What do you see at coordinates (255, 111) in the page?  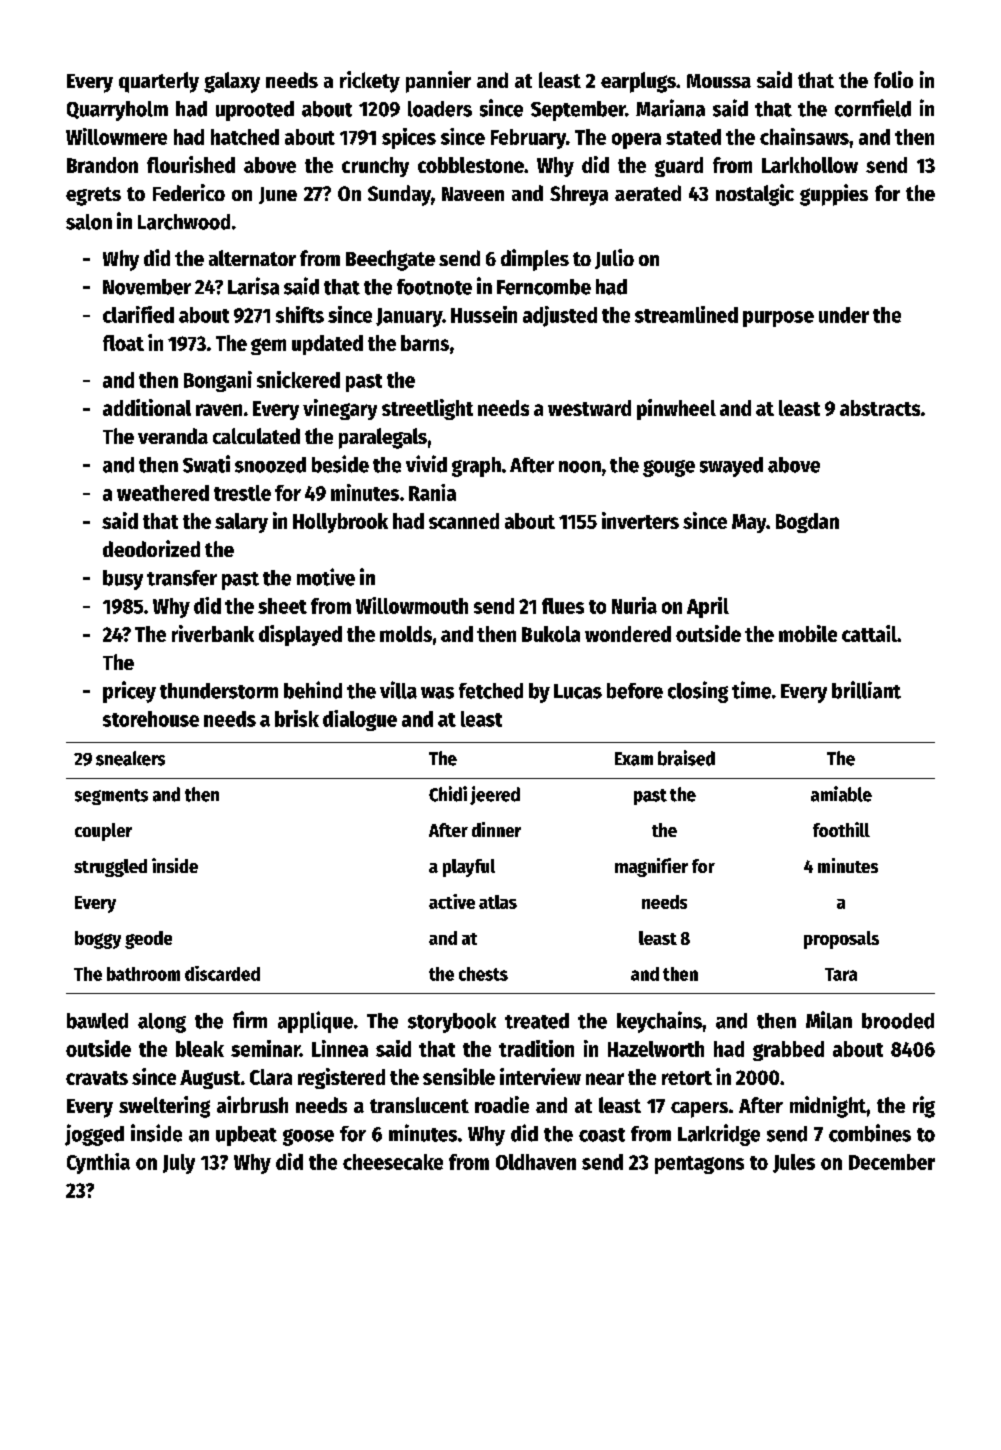 I see `uprooted` at bounding box center [255, 111].
